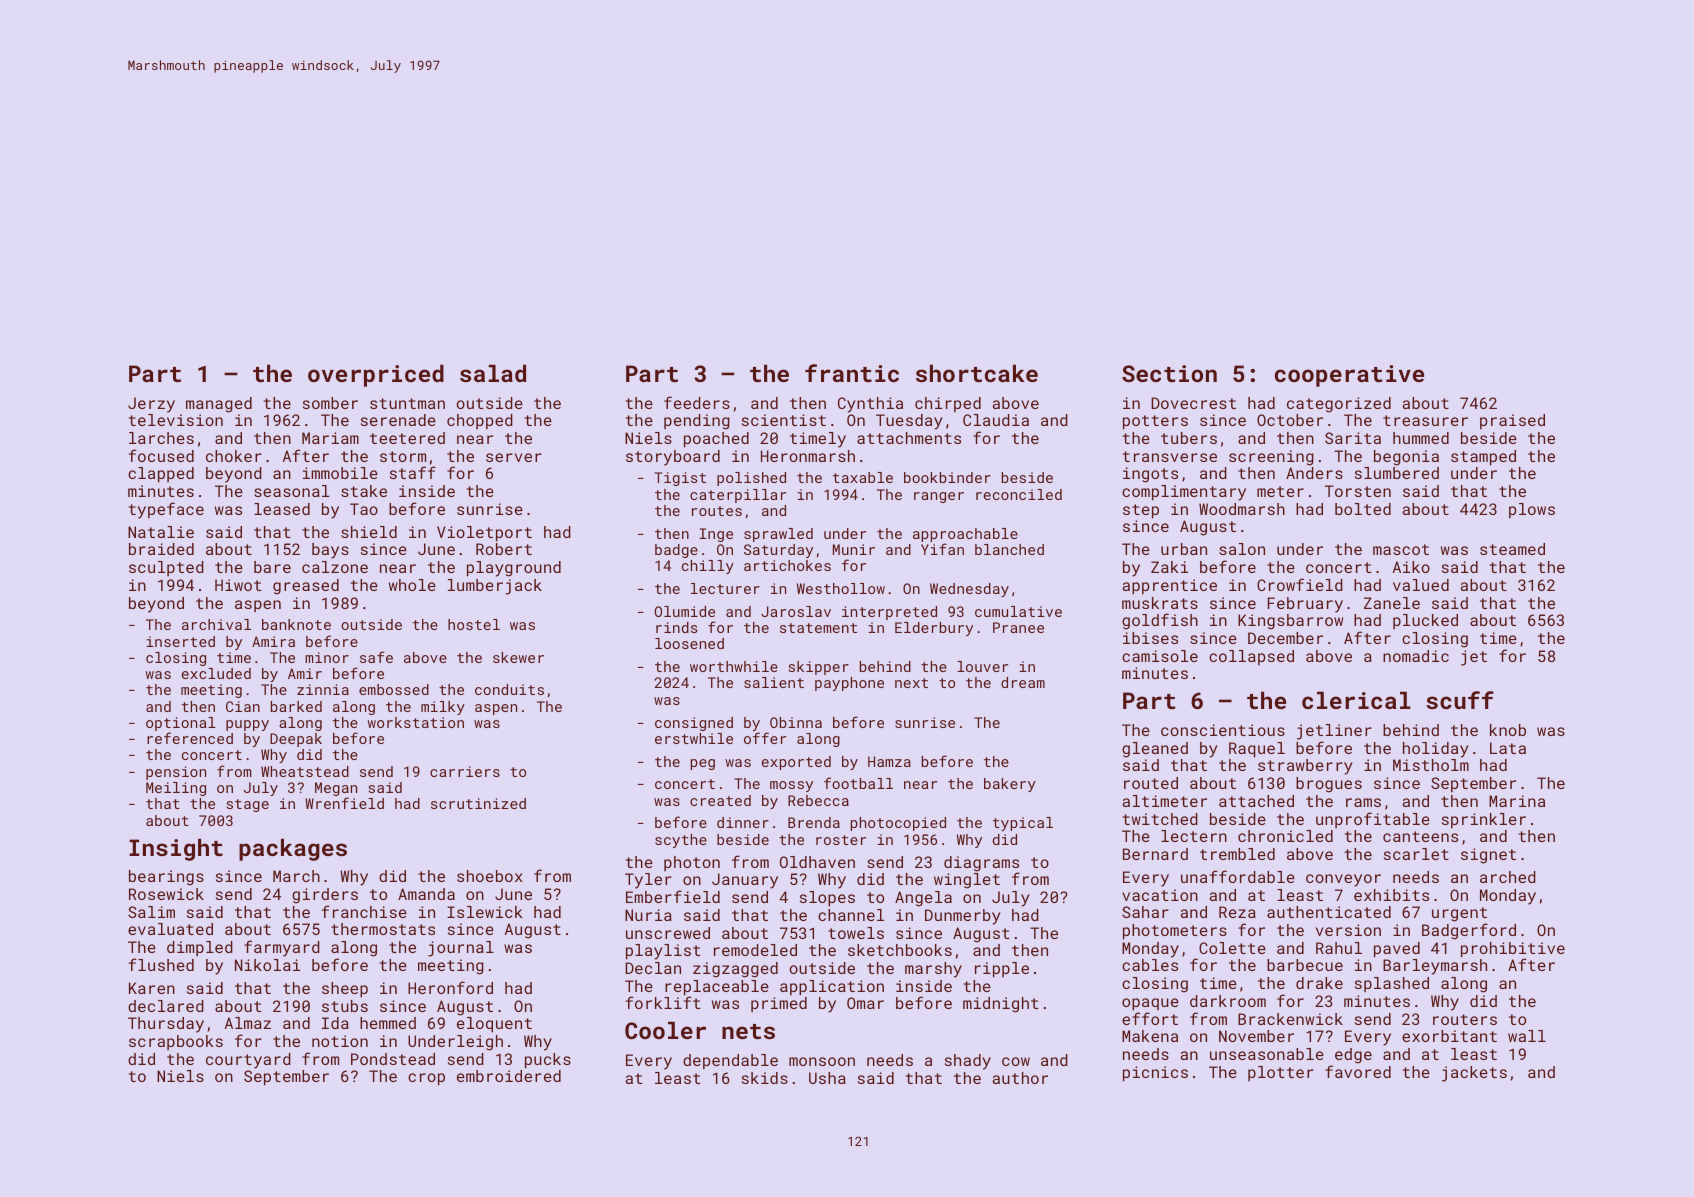 The width and height of the page is (1694, 1197). What do you see at coordinates (1416, 656) in the page?
I see `nomadic` at bounding box center [1416, 656].
